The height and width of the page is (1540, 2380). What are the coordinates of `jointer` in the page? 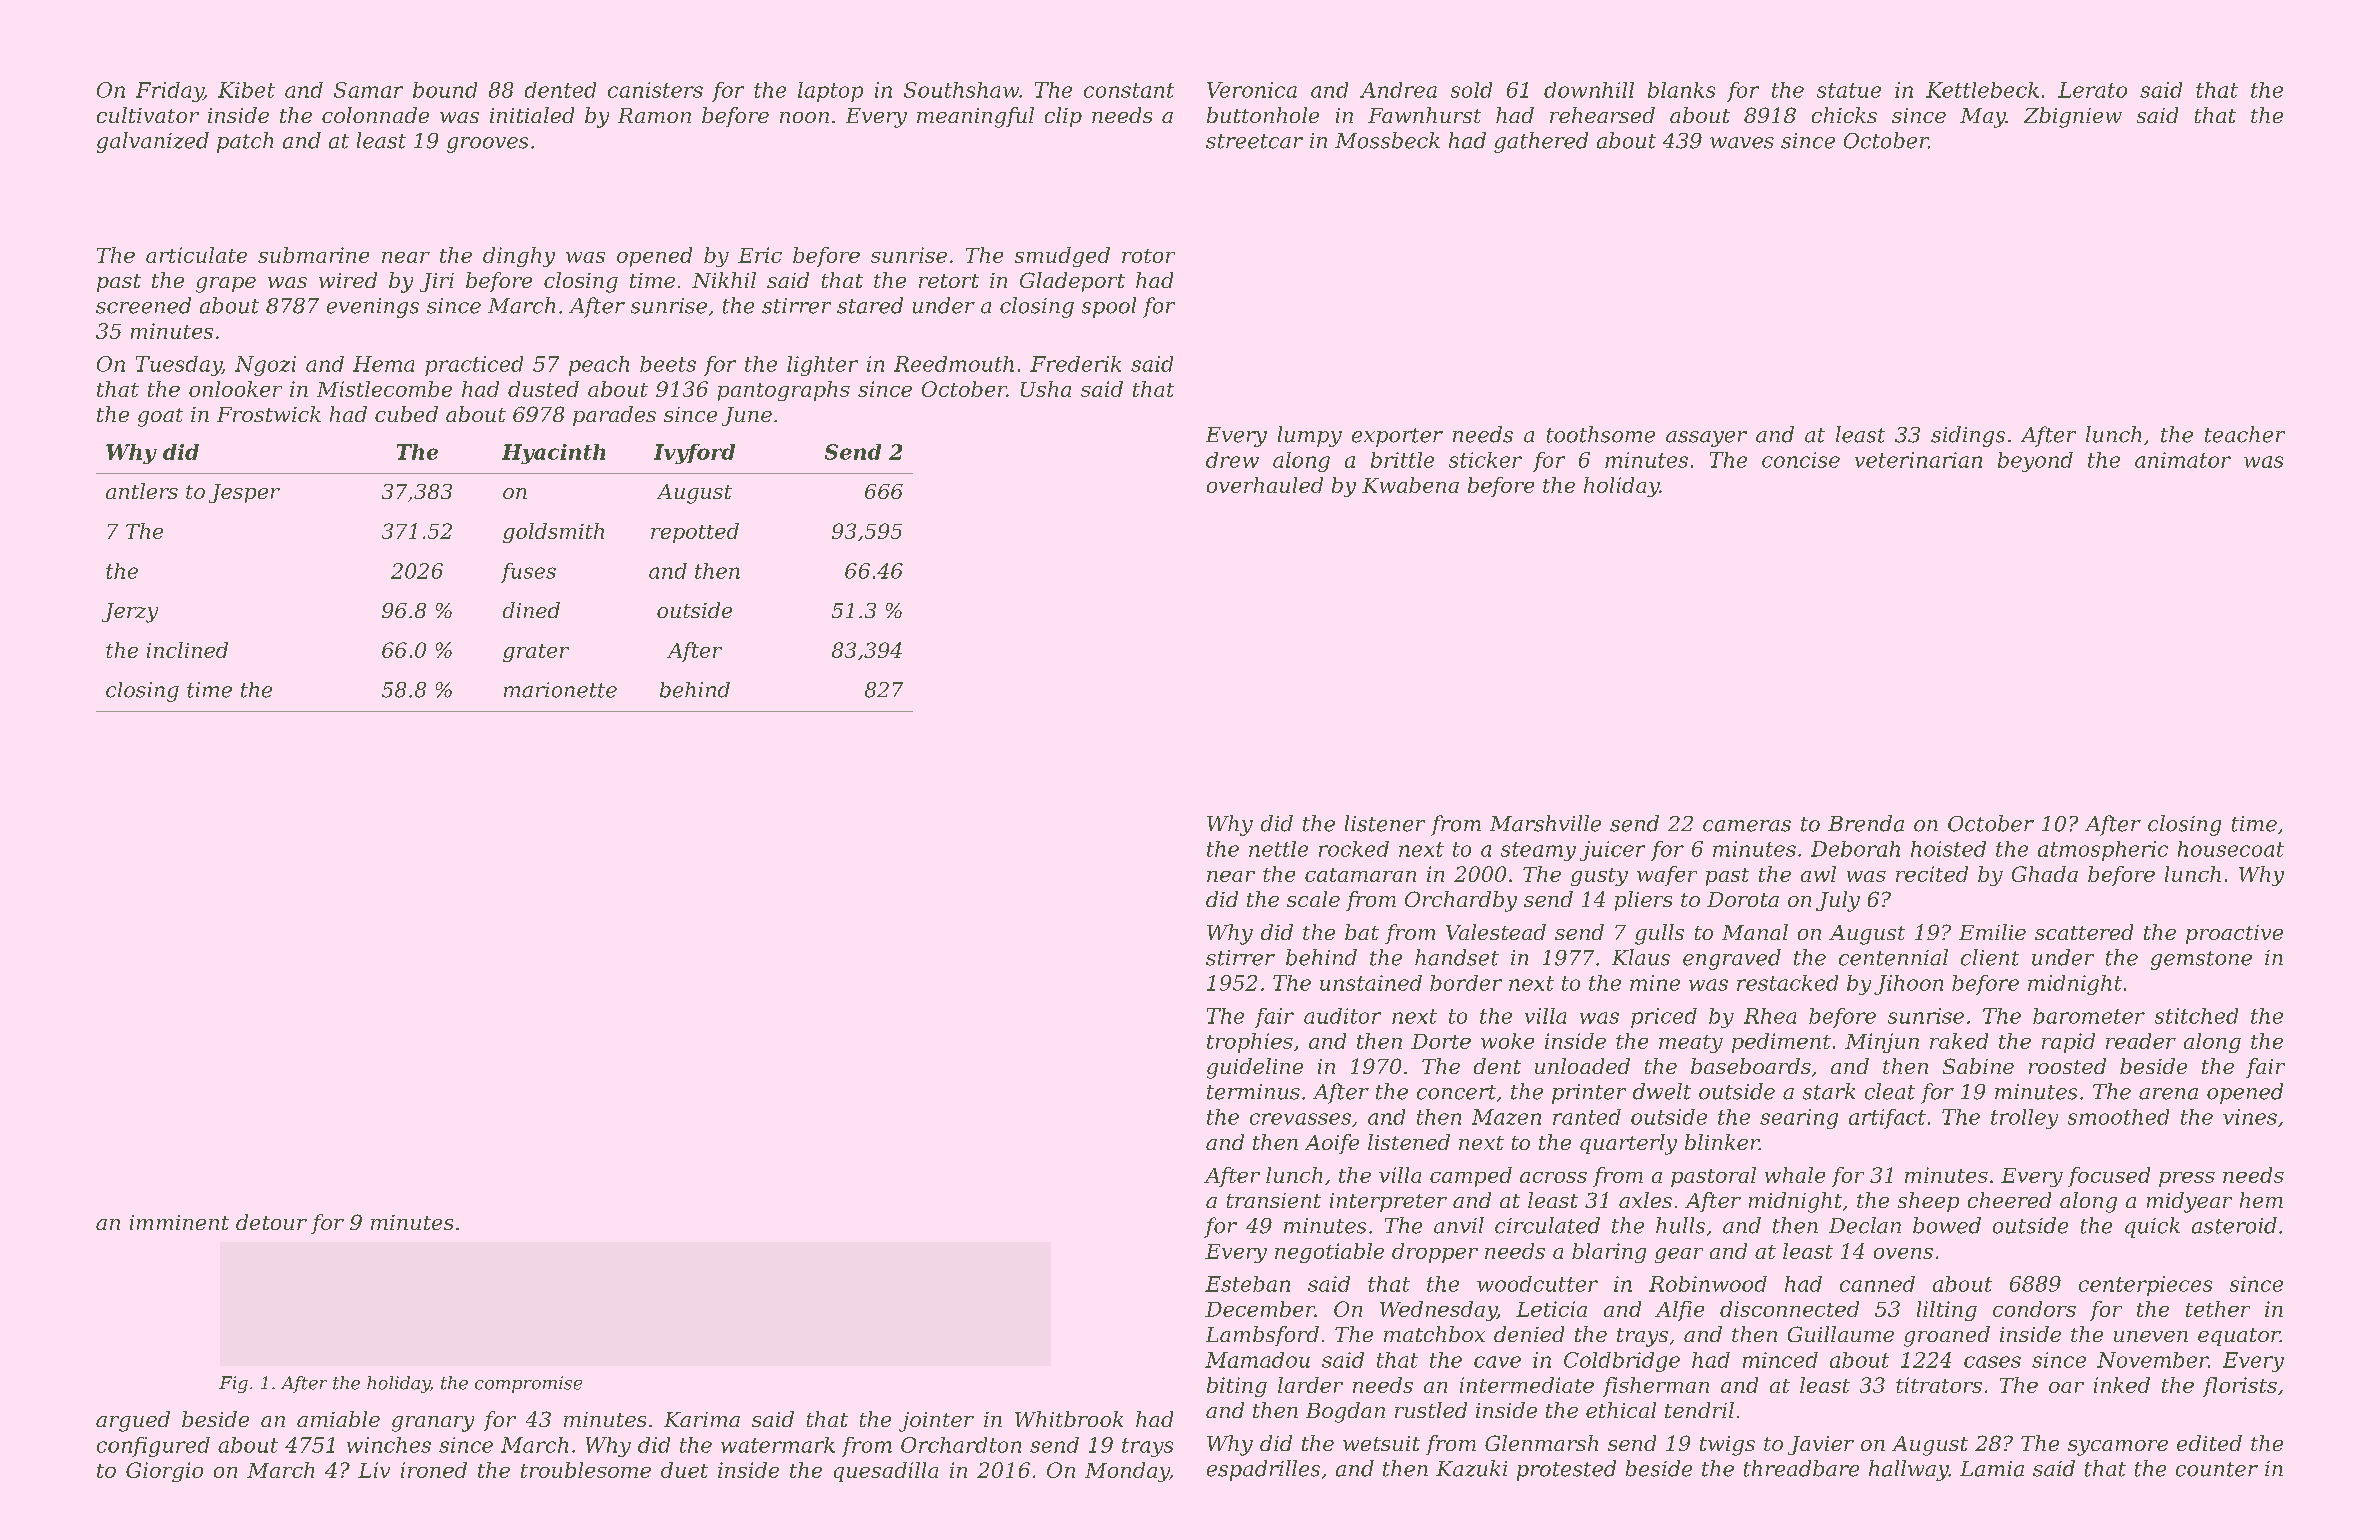 It's located at (936, 1422).
